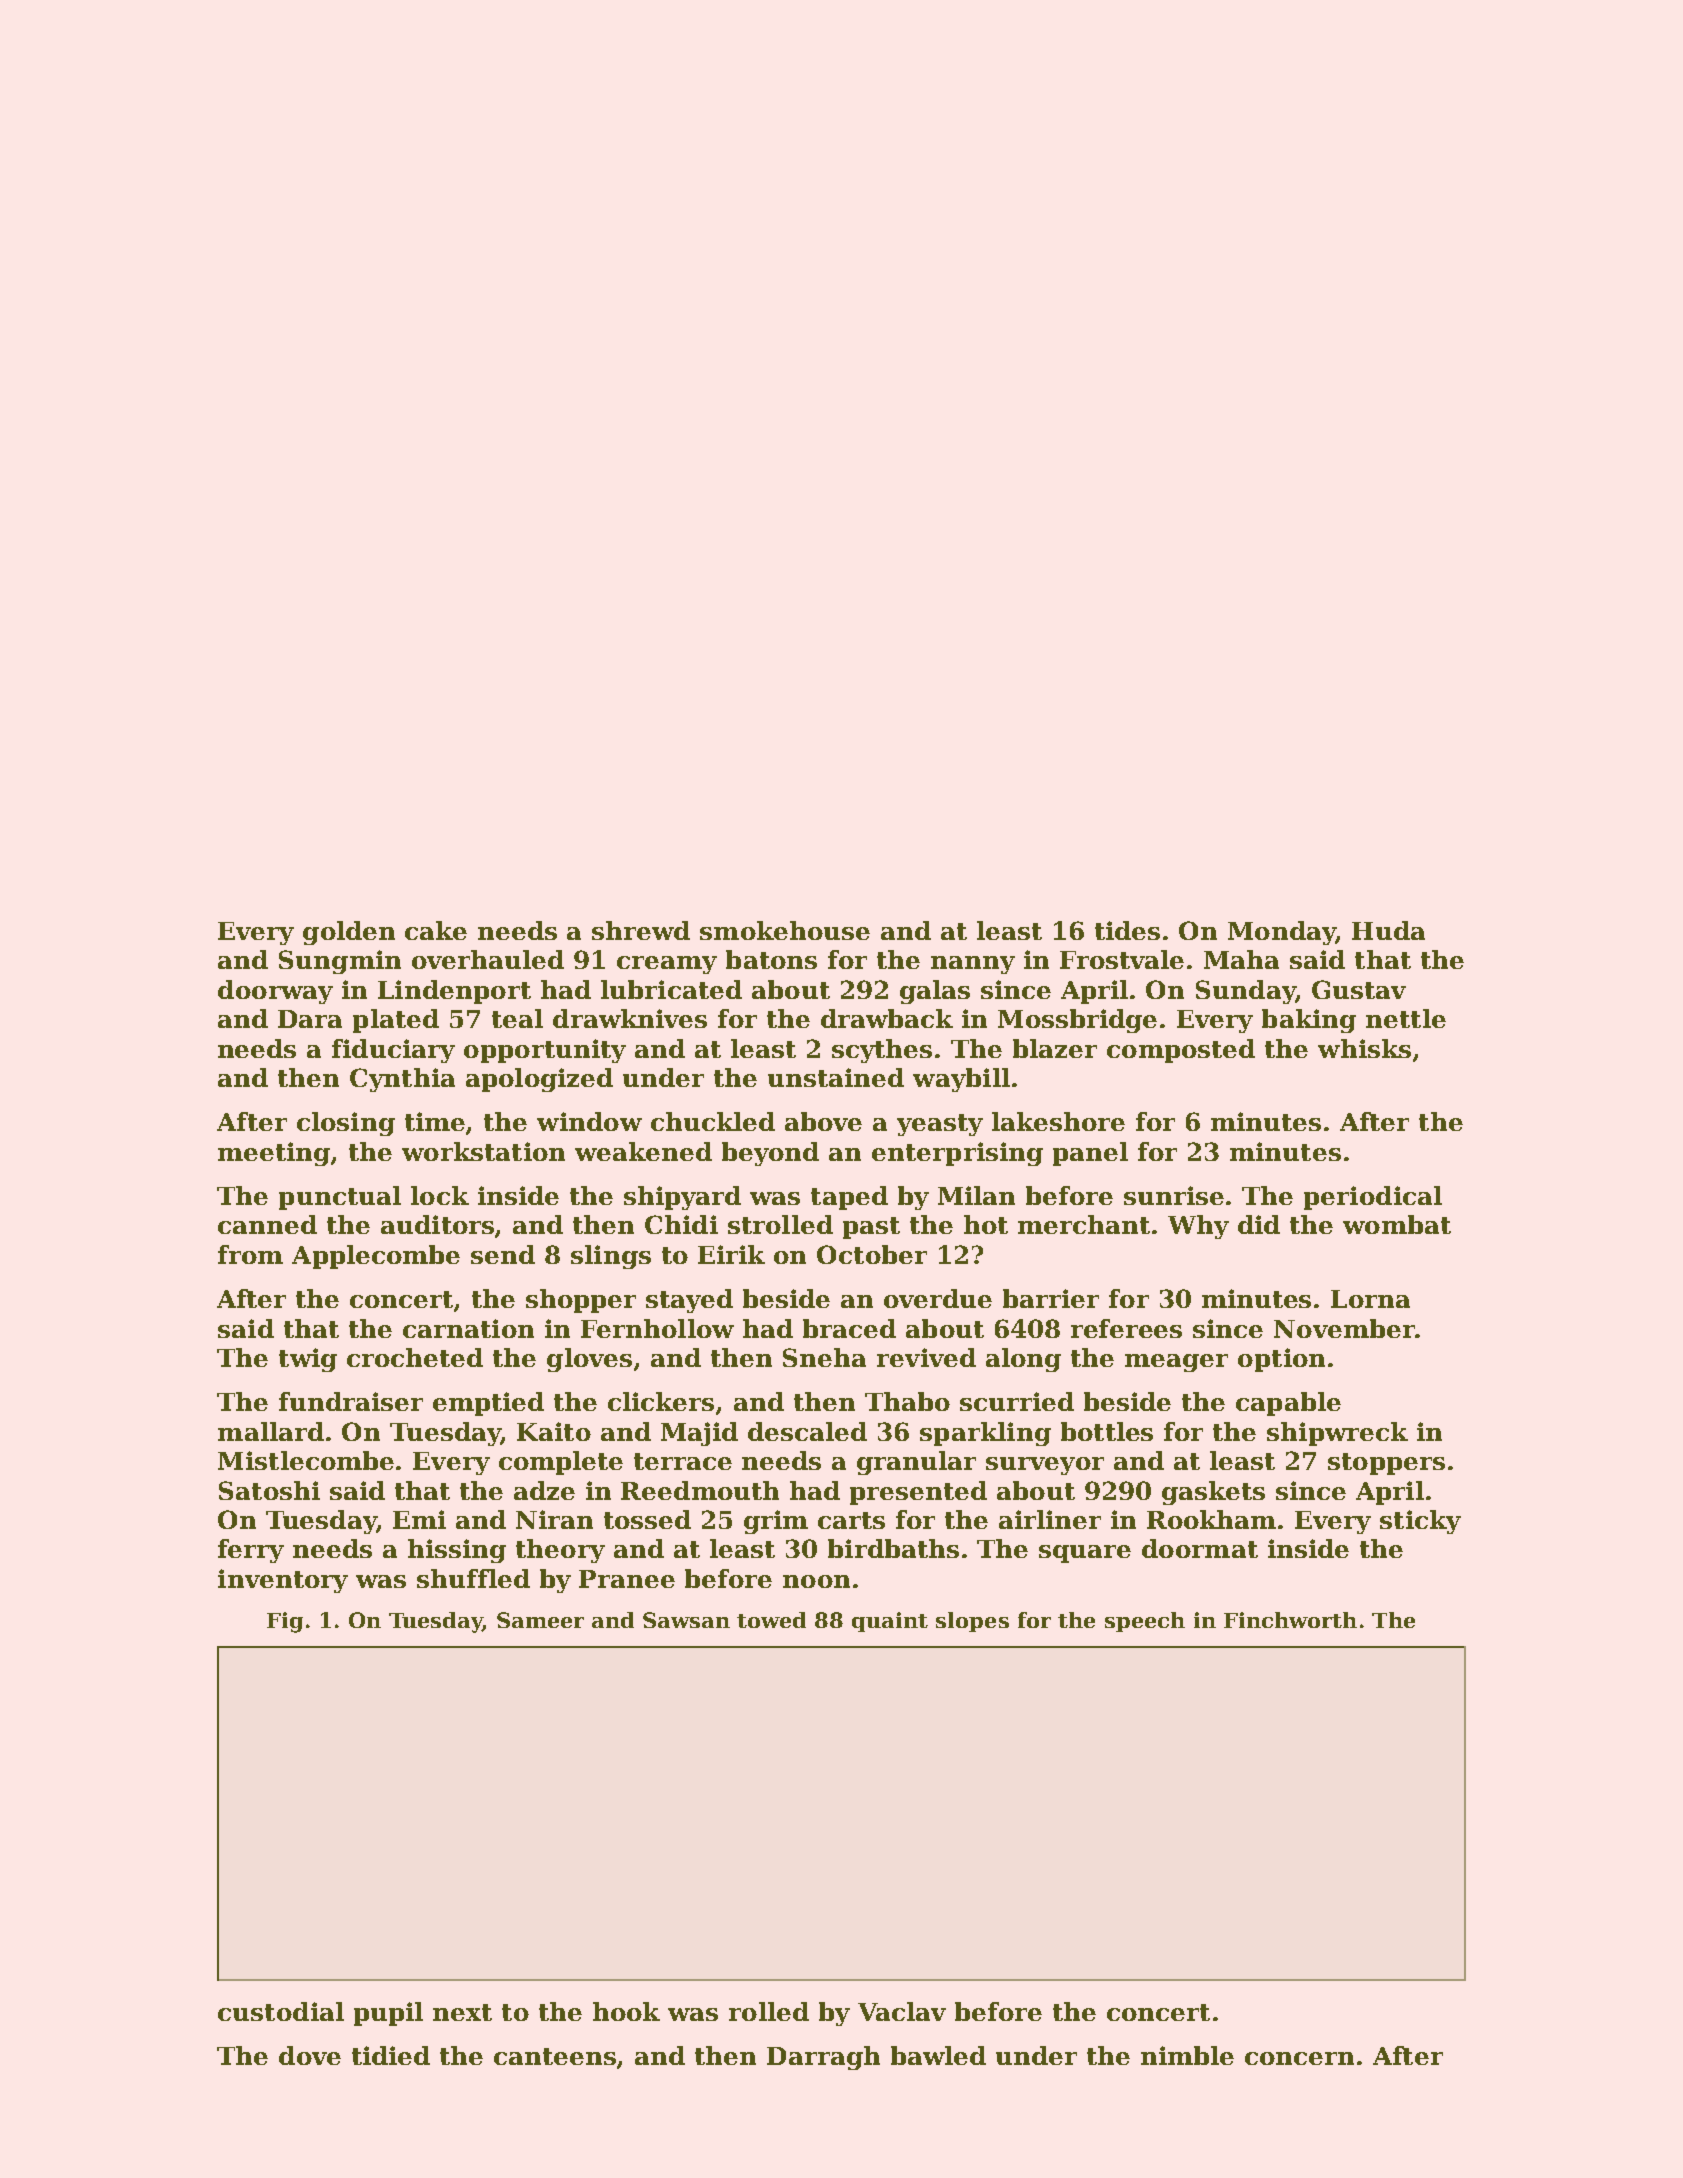 The height and width of the screenshot is (2178, 1683). What do you see at coordinates (771, 959) in the screenshot?
I see `batons` at bounding box center [771, 959].
